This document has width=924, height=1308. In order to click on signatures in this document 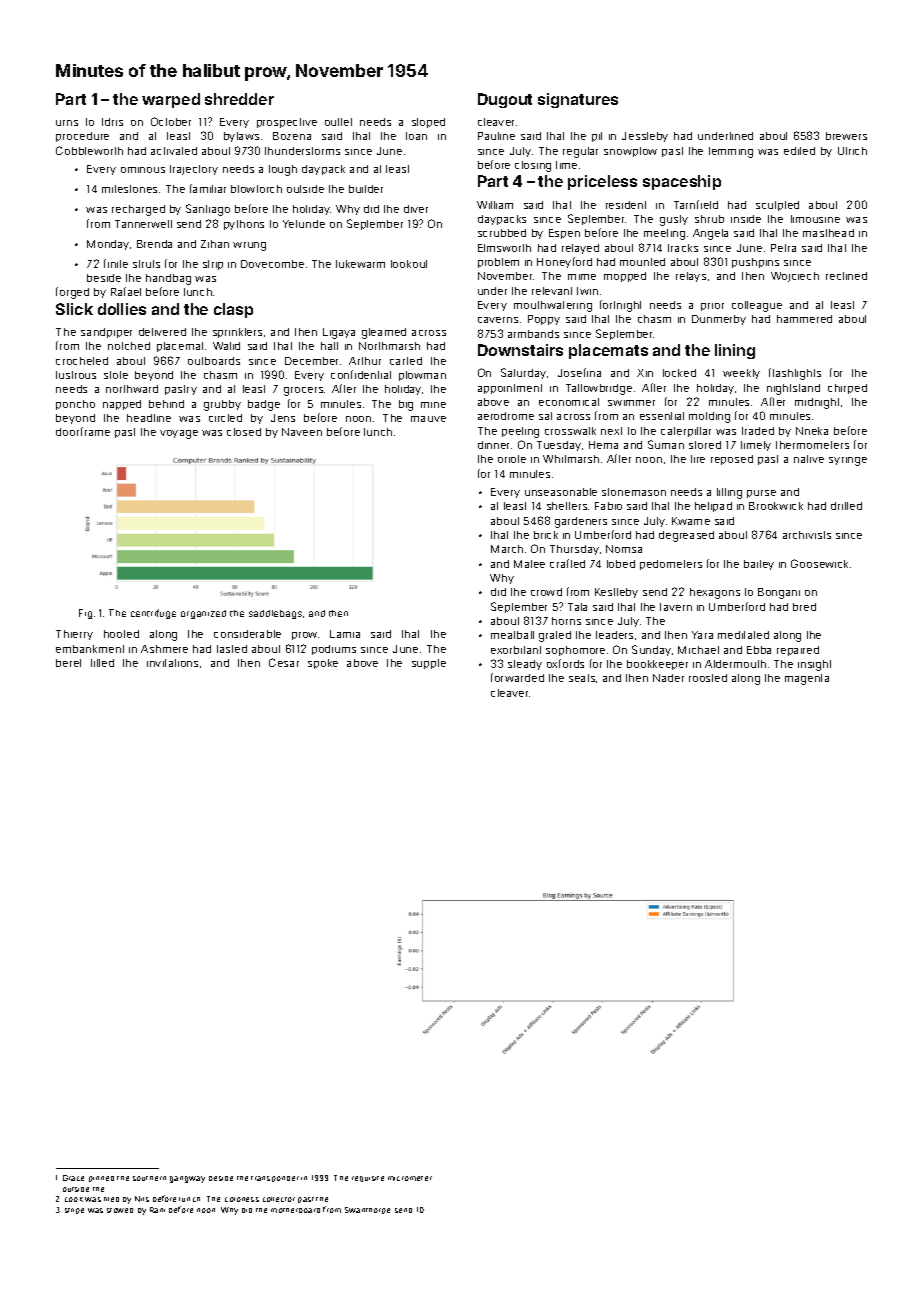, I will do `click(578, 100)`.
